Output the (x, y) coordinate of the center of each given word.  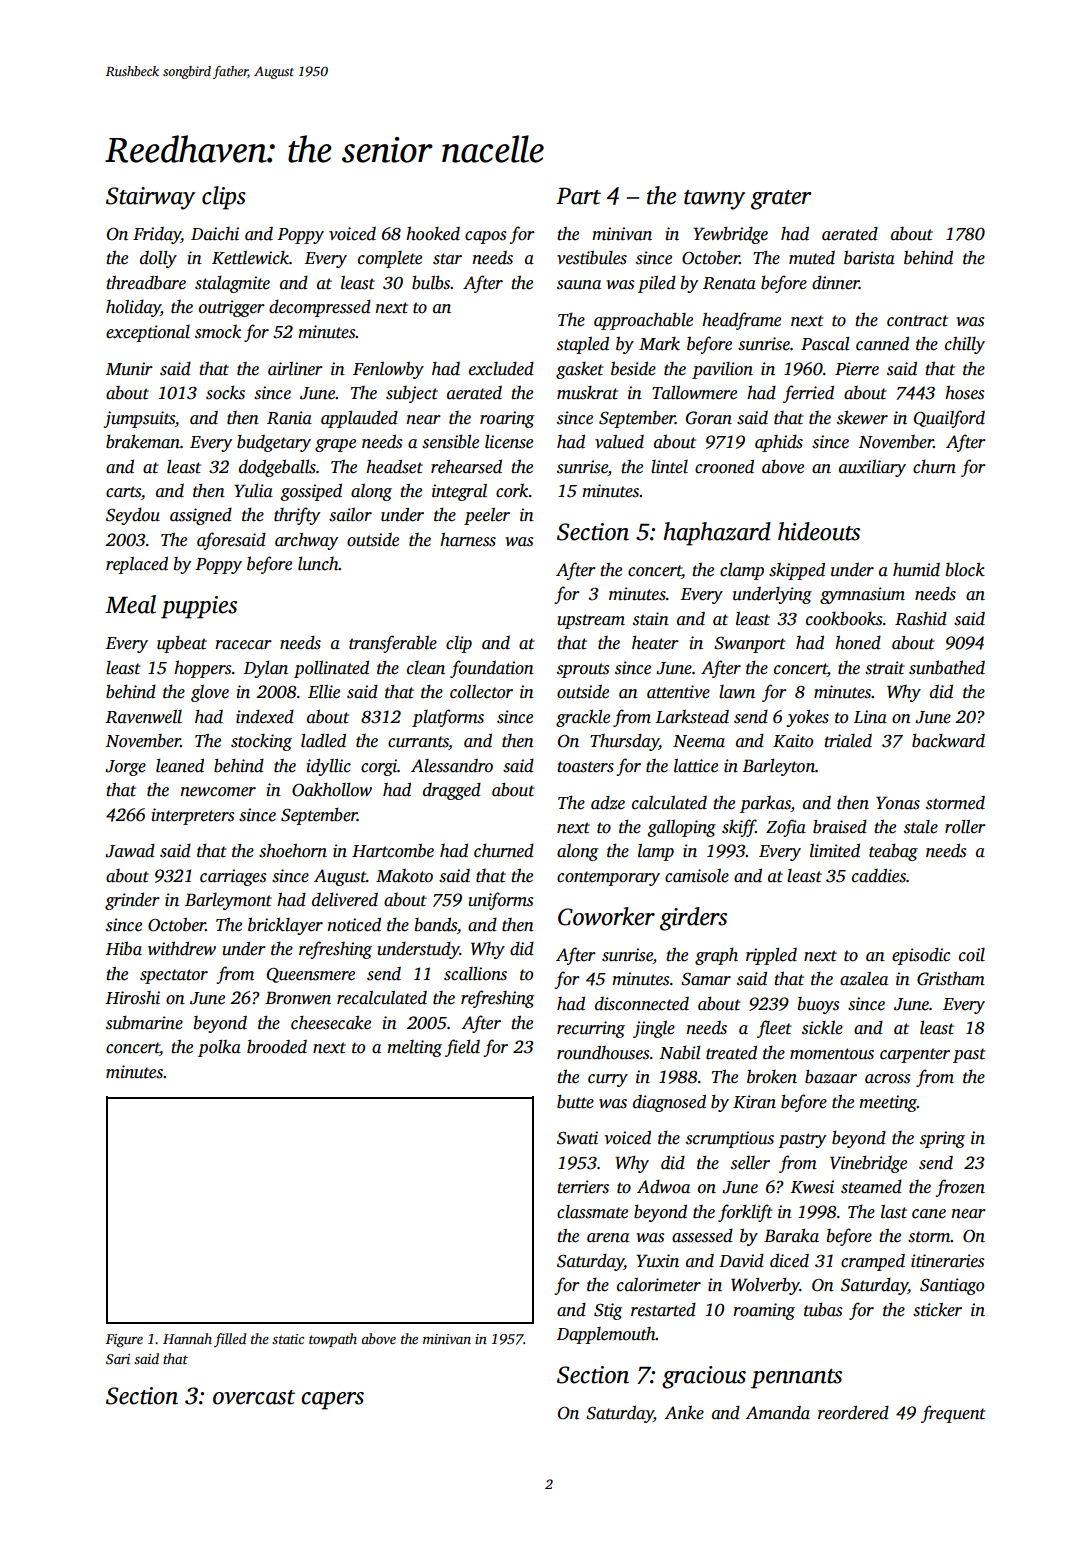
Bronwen (298, 998)
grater (781, 200)
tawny (714, 200)
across (887, 1079)
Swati (577, 1138)
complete (390, 259)
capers (332, 1401)
